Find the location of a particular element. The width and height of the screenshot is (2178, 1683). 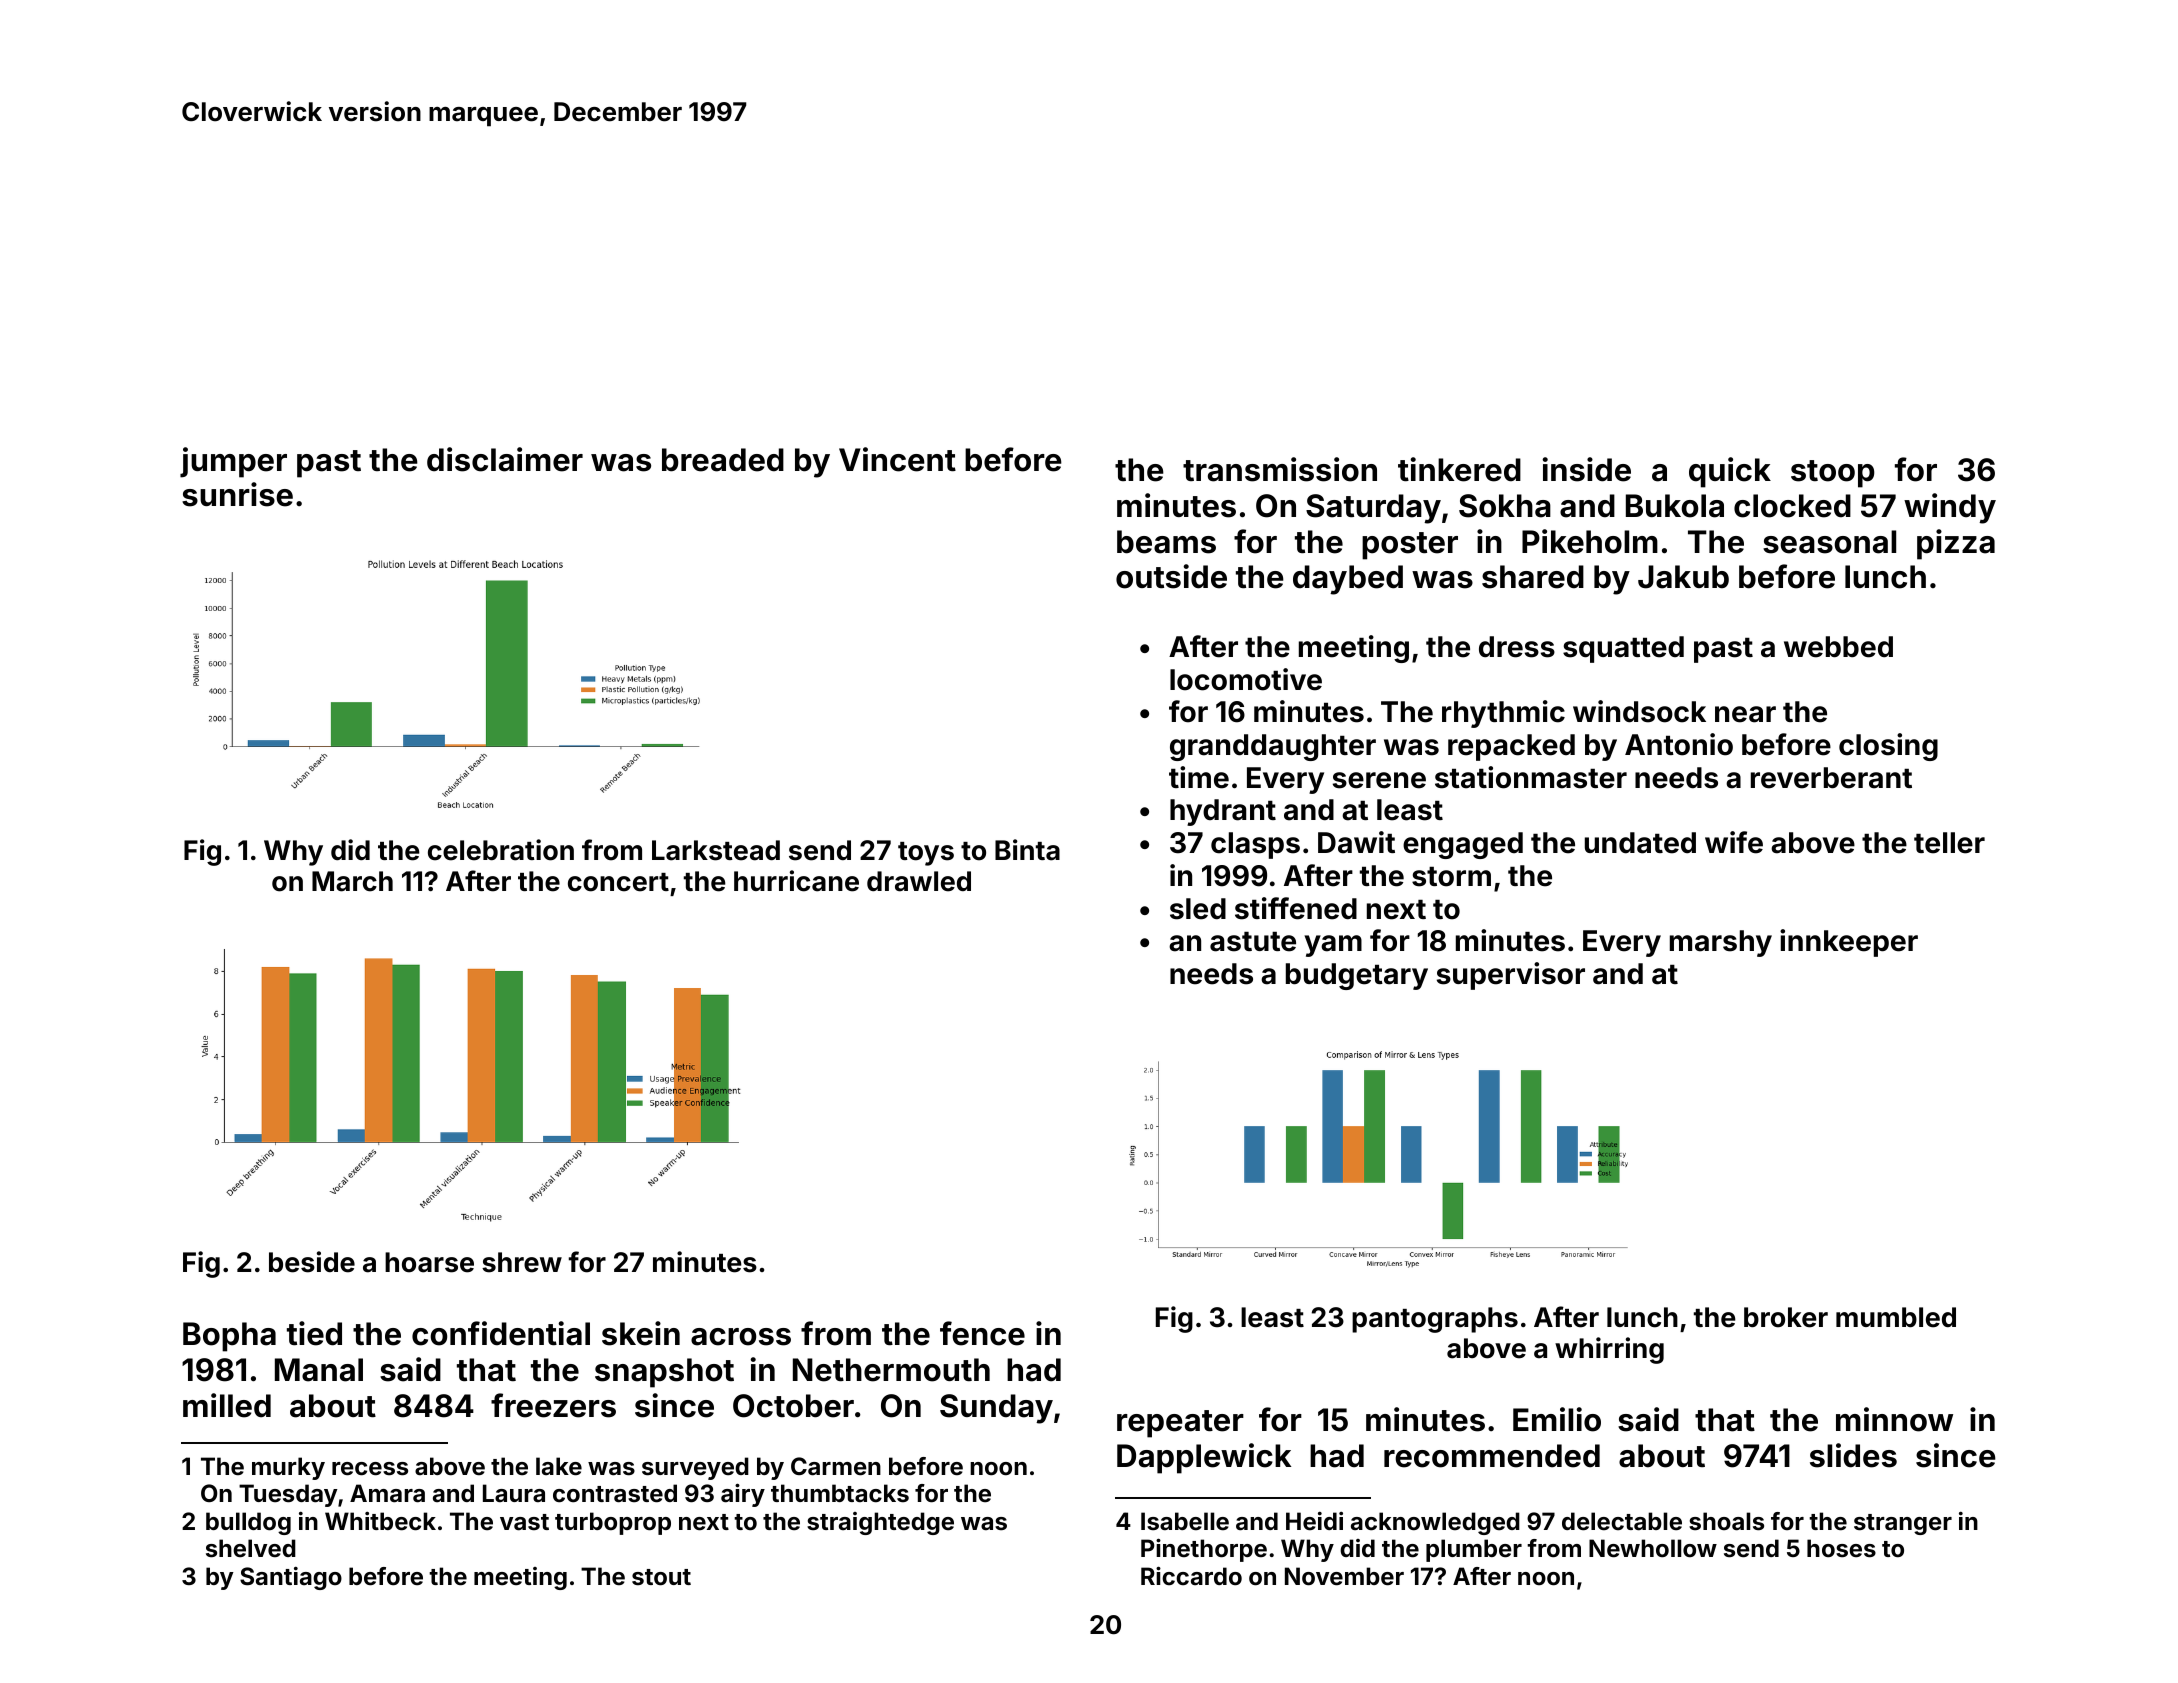

webbed is located at coordinates (1838, 647).
